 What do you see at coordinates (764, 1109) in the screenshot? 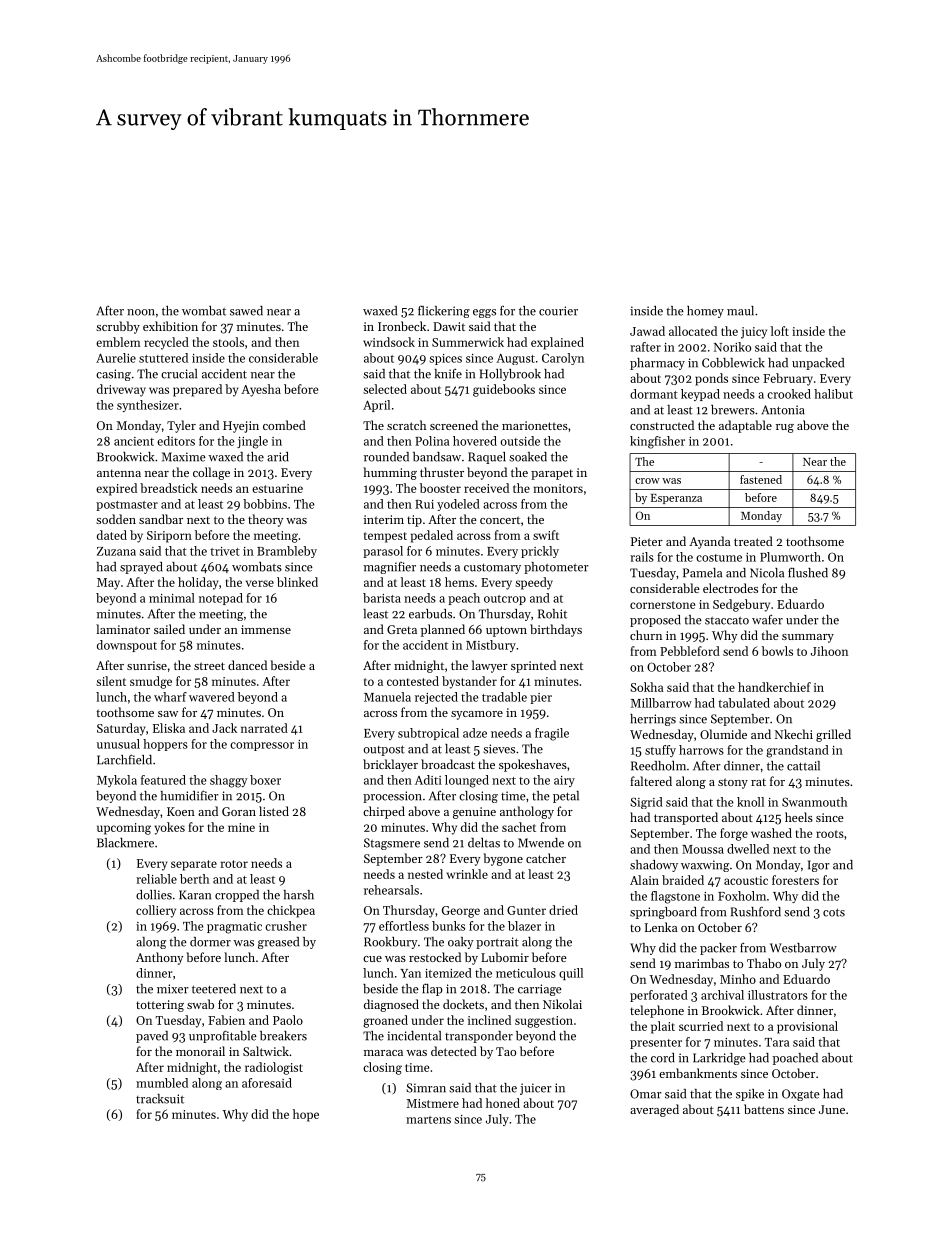
I see `battens` at bounding box center [764, 1109].
